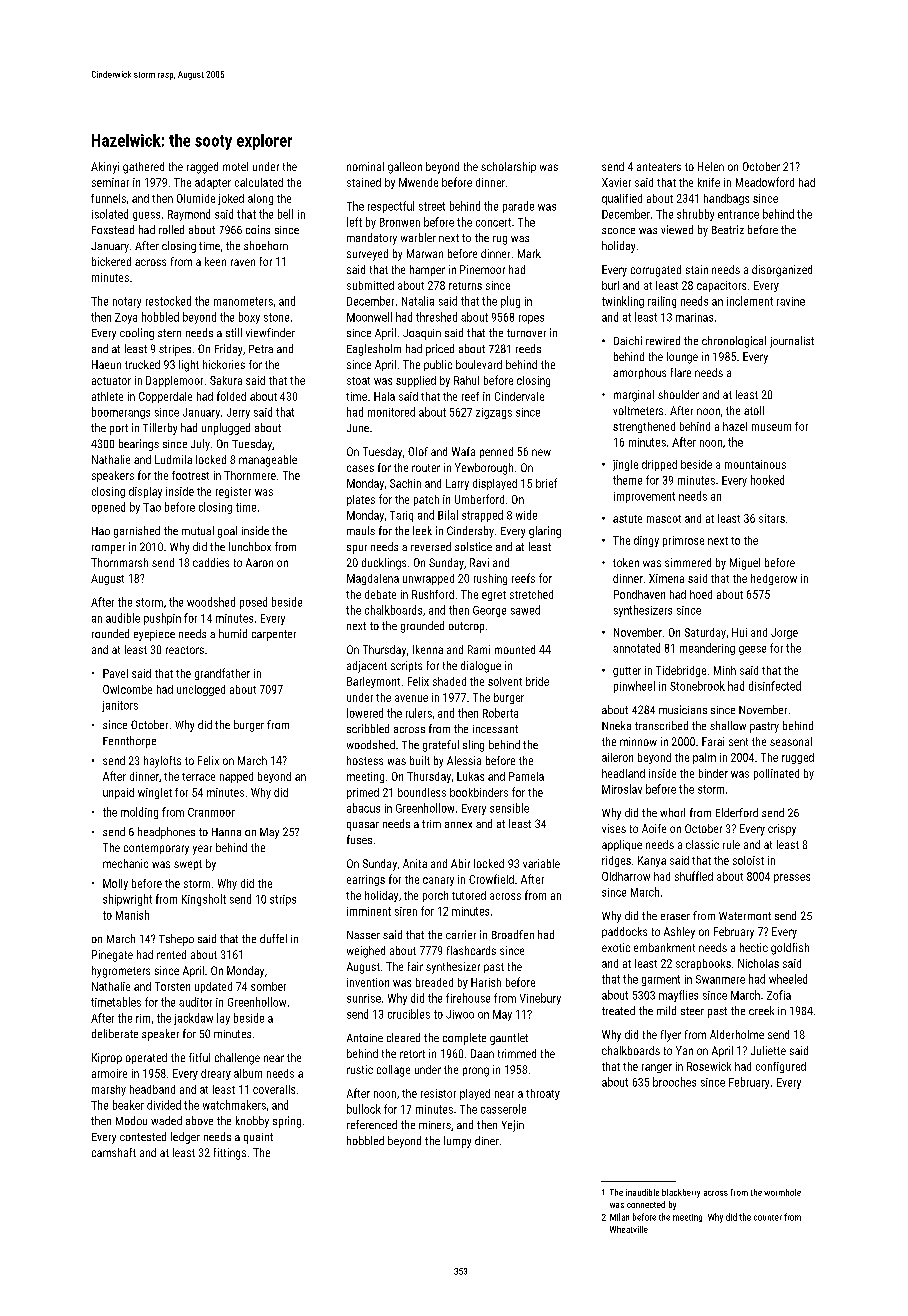 This screenshot has width=908, height=1316. Describe the element at coordinates (745, 916) in the screenshot. I see `Watermont` at that location.
